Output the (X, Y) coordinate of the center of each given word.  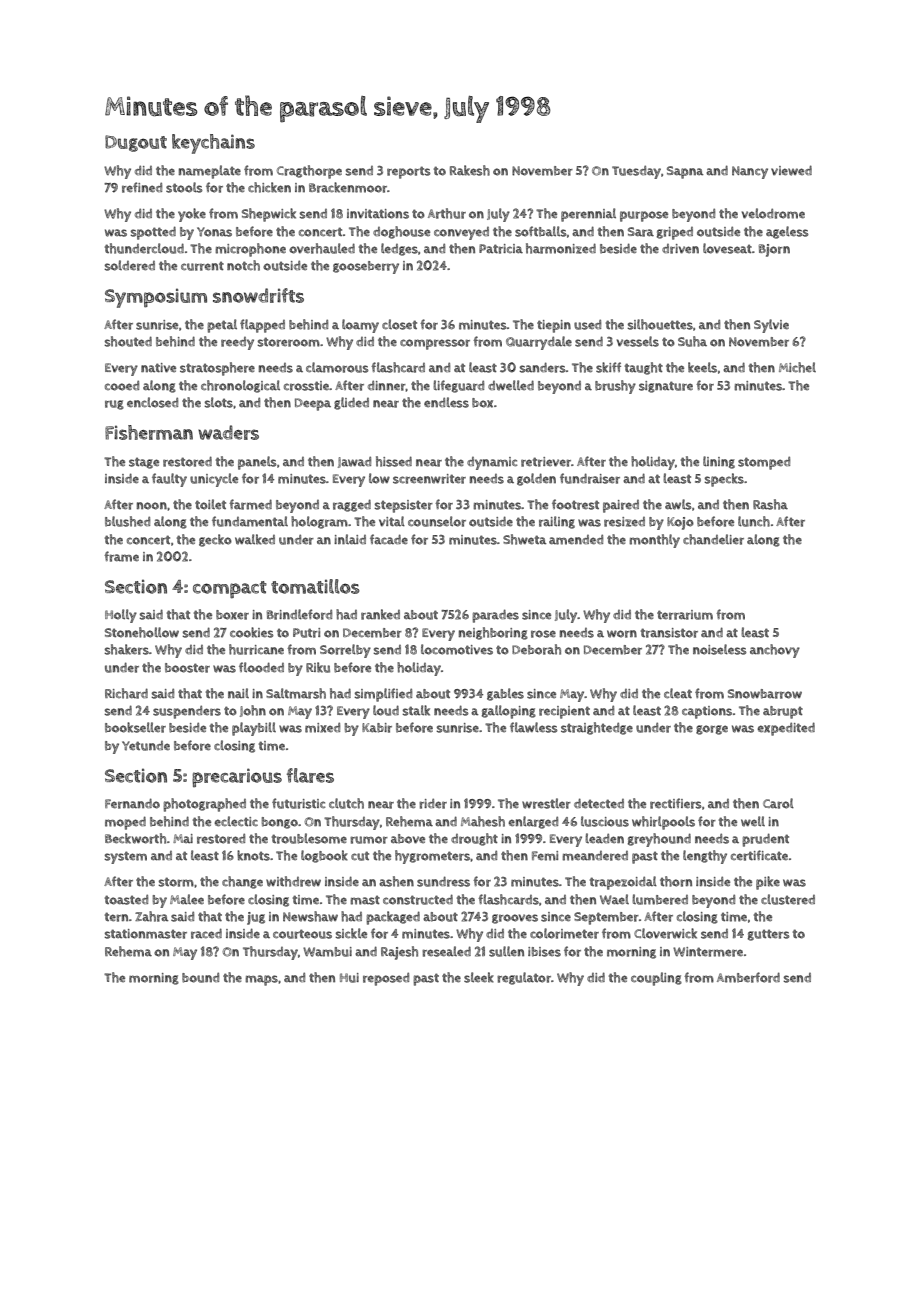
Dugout (136, 143)
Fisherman (149, 432)
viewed (791, 170)
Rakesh (470, 170)
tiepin (554, 326)
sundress (443, 881)
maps (261, 980)
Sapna (685, 172)
